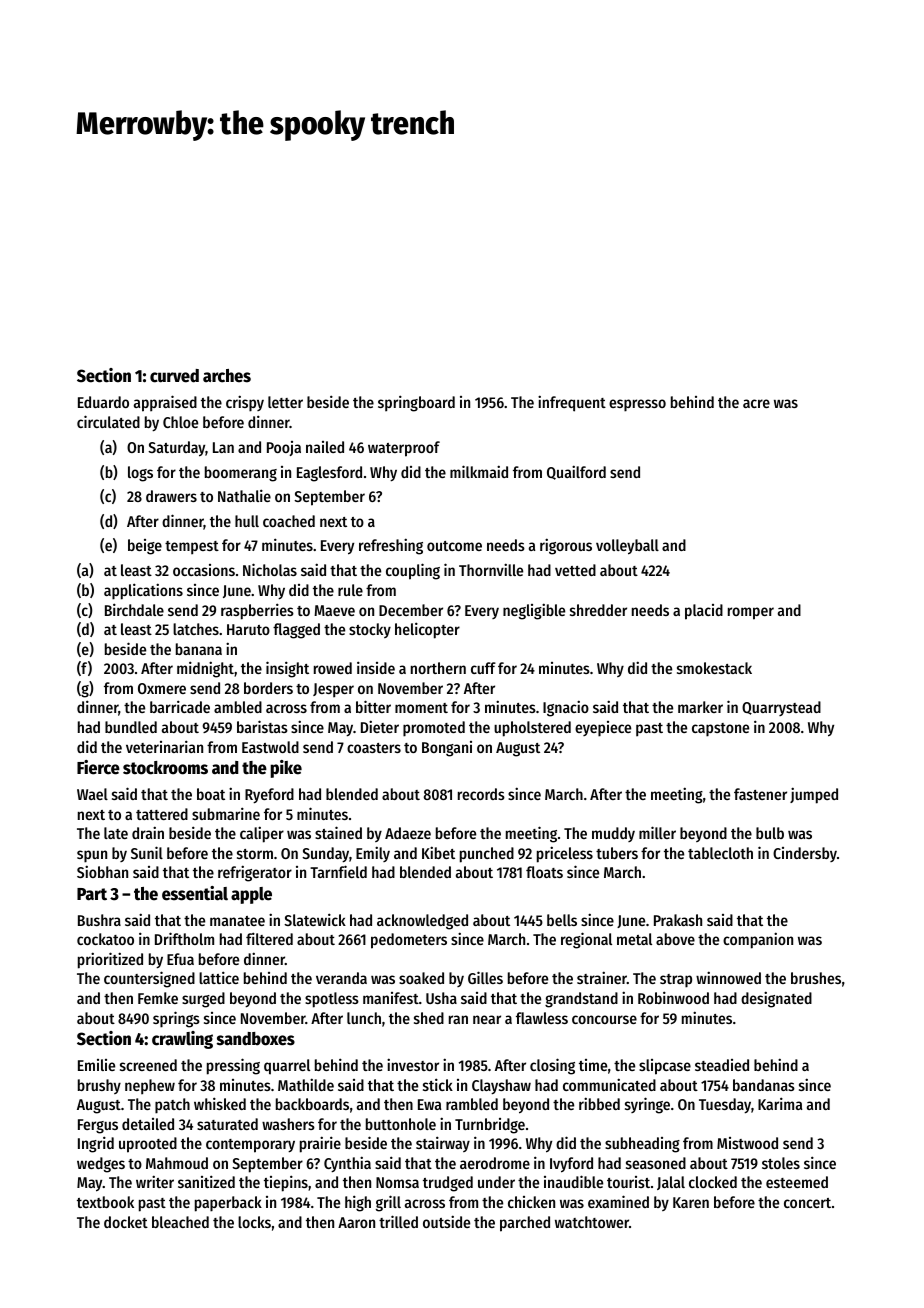 Image resolution: width=924 pixels, height=1308 pixels. What do you see at coordinates (572, 403) in the screenshot?
I see `infrequent` at bounding box center [572, 403].
